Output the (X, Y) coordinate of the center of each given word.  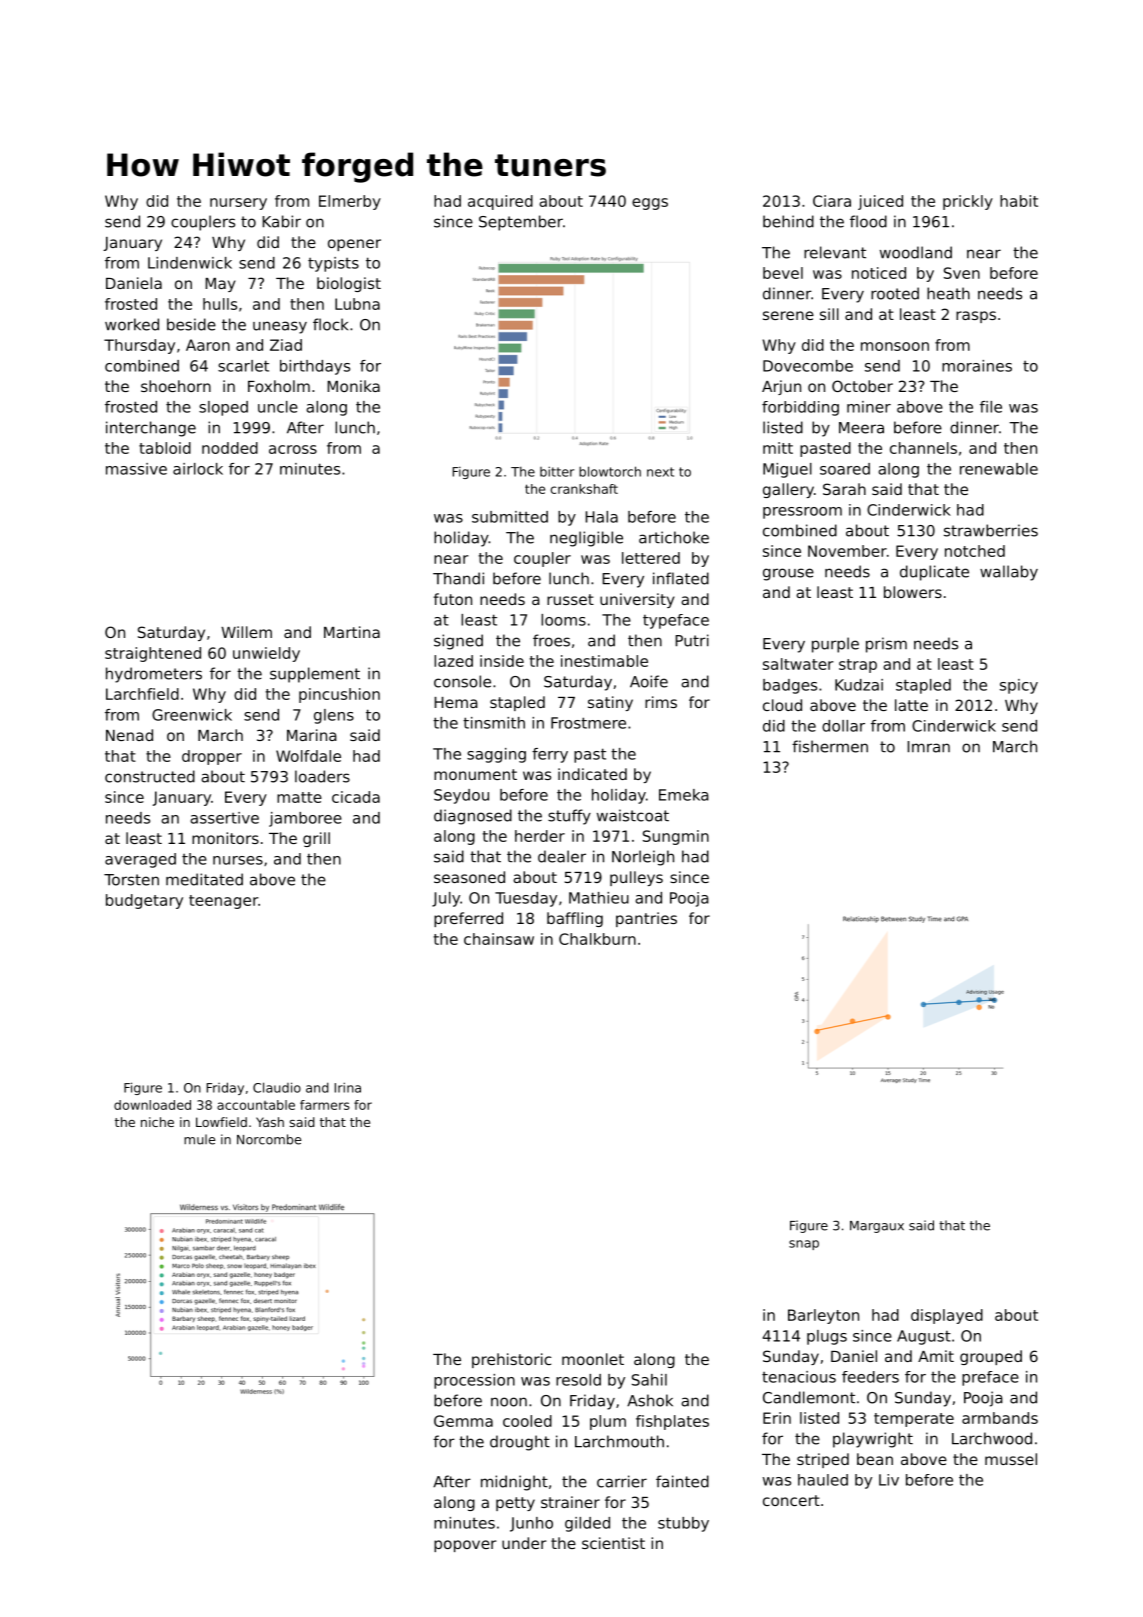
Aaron (208, 345)
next (660, 472)
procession (474, 1381)
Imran (928, 747)
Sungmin (676, 837)
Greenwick (192, 715)
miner (869, 407)
